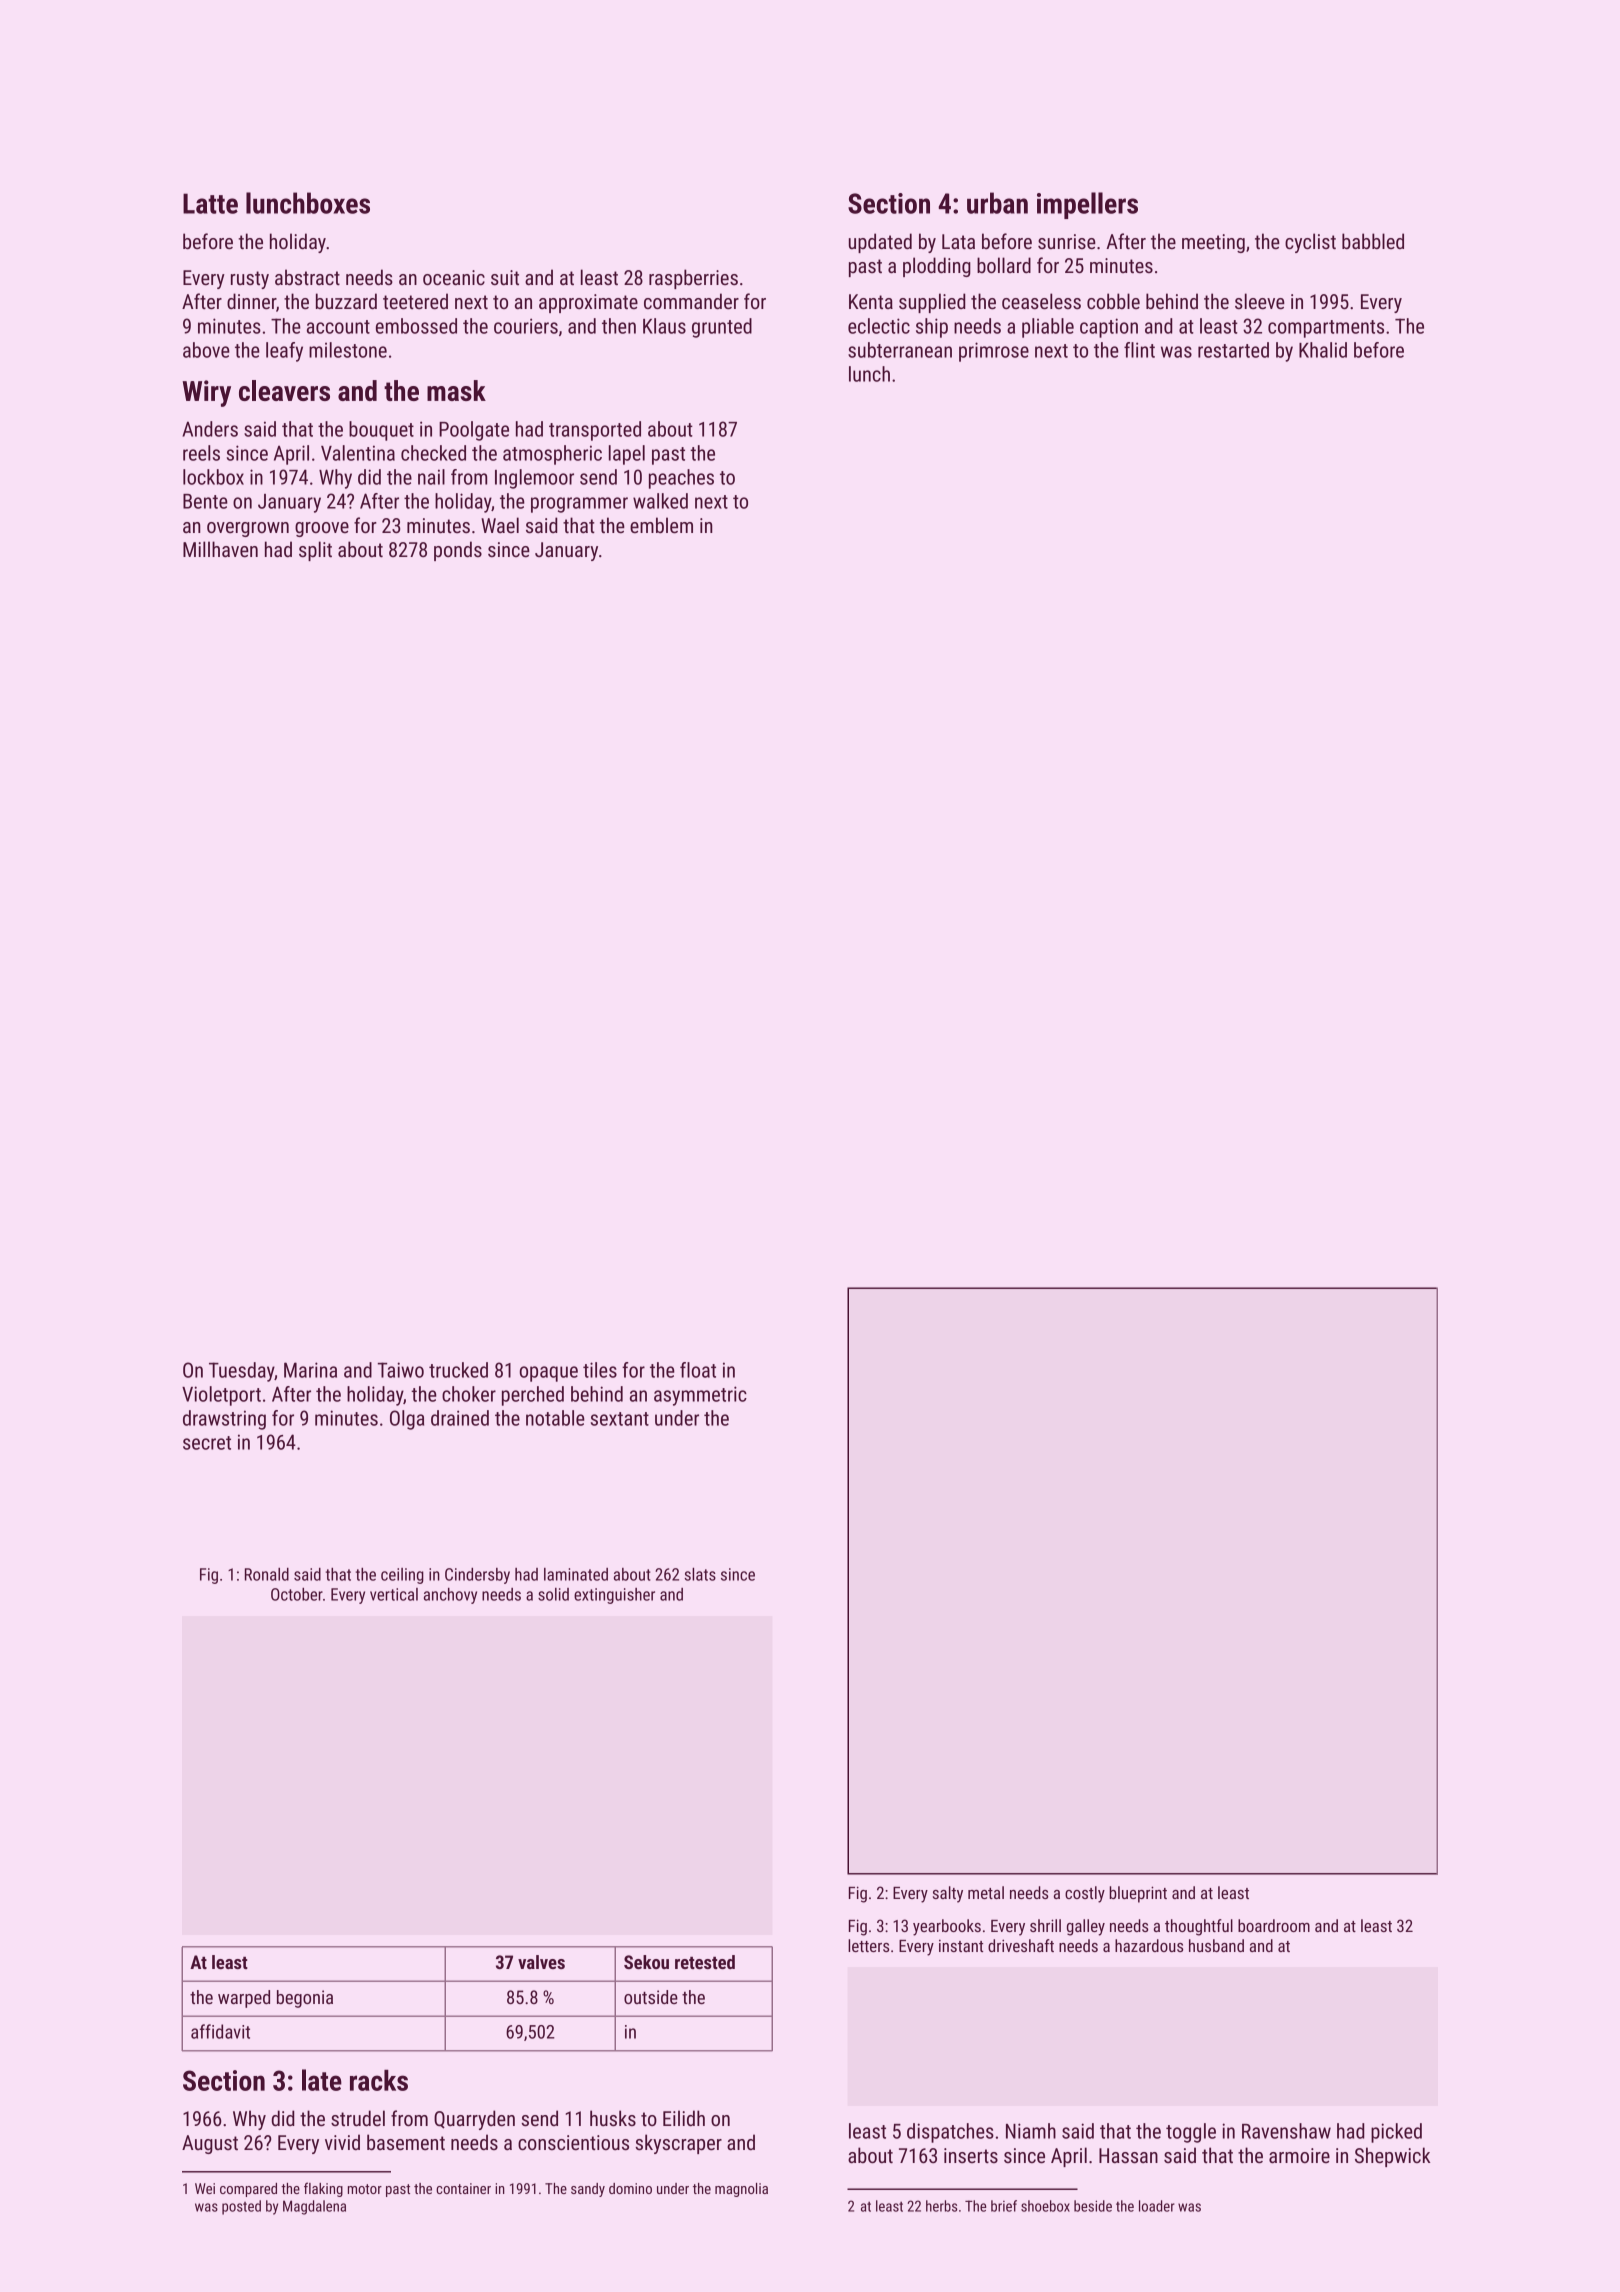 This image has height=2292, width=1620. I want to click on Millhaven, so click(220, 549).
